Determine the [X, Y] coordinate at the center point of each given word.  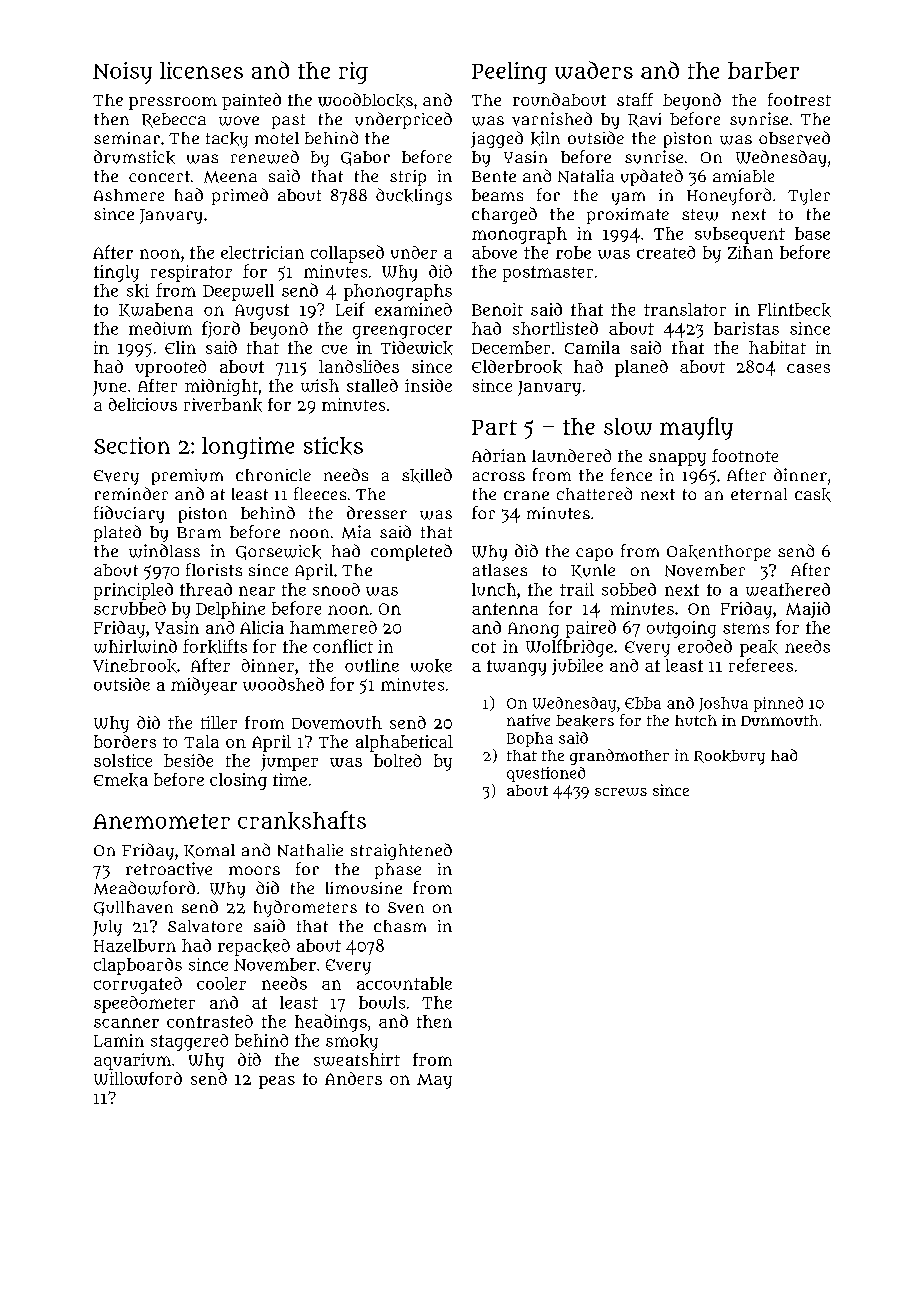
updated [652, 177]
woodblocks [365, 100]
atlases [500, 570]
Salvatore [205, 926]
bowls [382, 1002]
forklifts [215, 646]
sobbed [629, 589]
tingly [116, 273]
